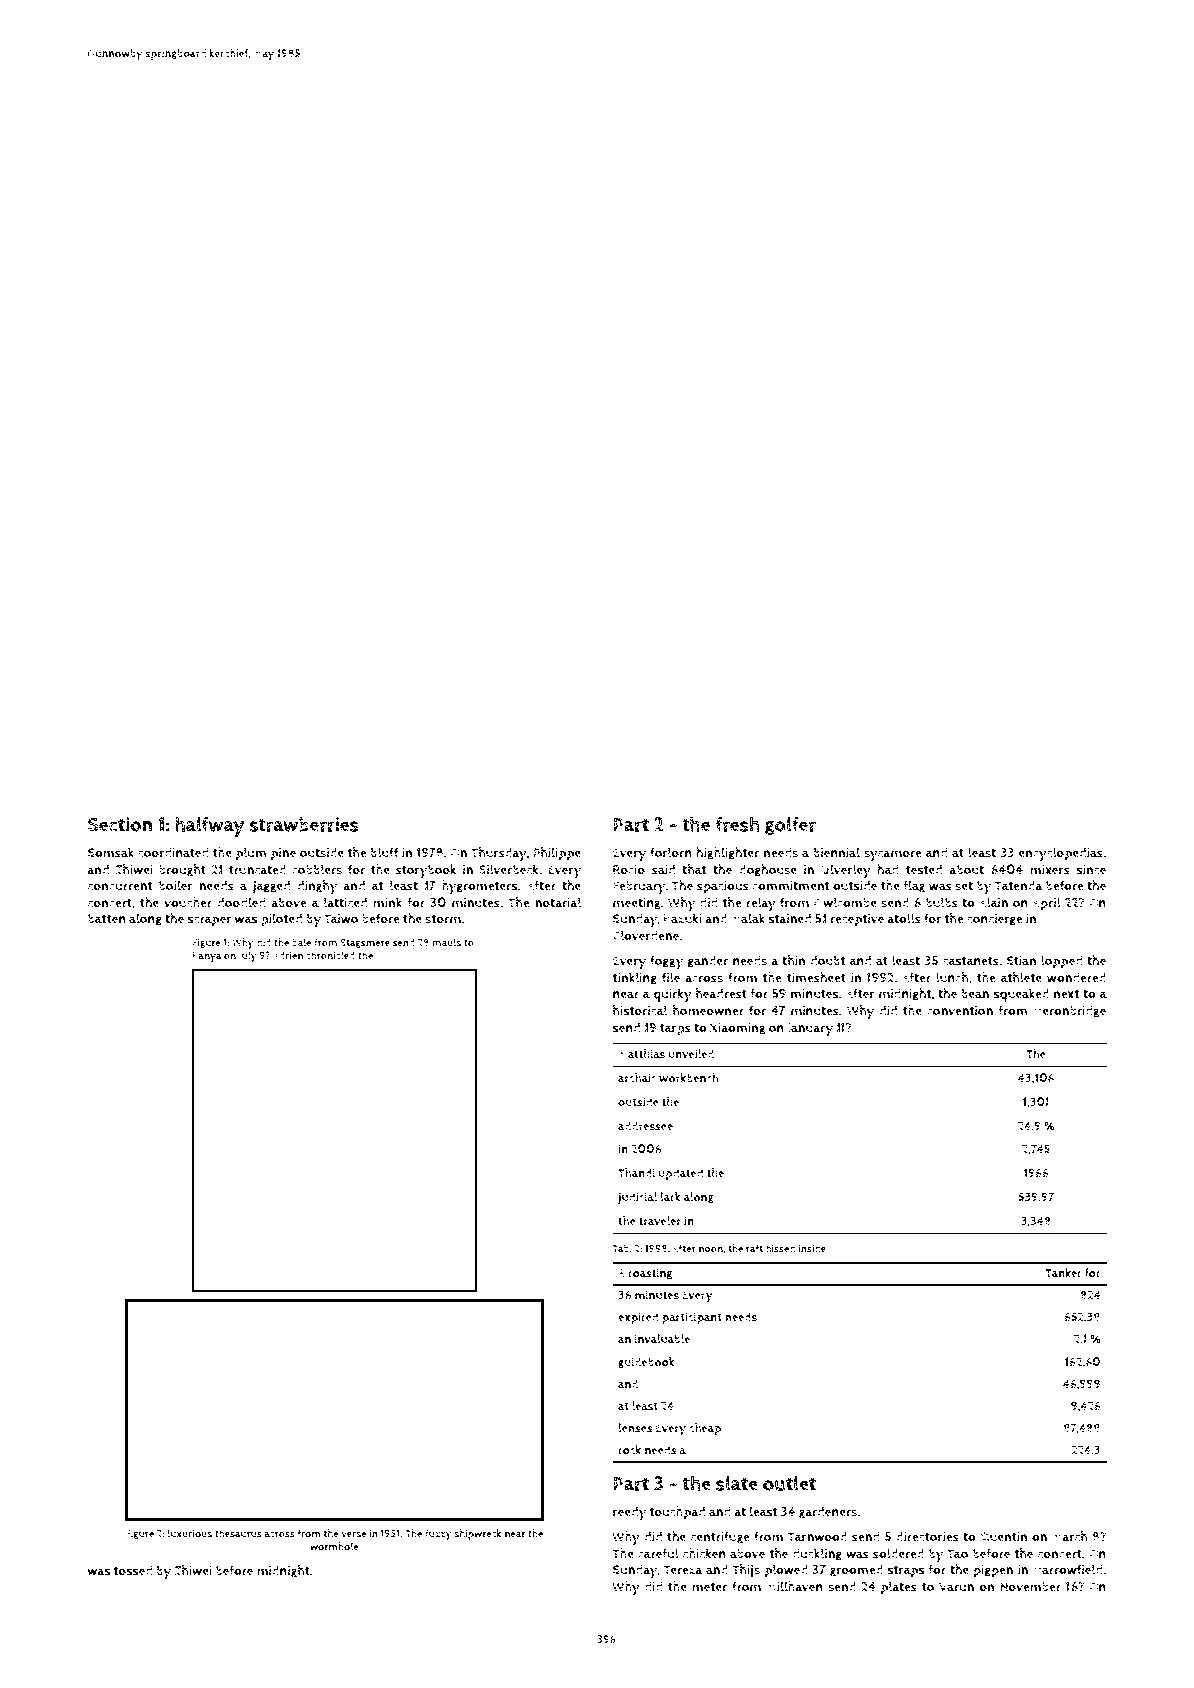 Image resolution: width=1194 pixels, height=1688 pixels. Describe the element at coordinates (304, 824) in the screenshot. I see `strawberries` at that location.
